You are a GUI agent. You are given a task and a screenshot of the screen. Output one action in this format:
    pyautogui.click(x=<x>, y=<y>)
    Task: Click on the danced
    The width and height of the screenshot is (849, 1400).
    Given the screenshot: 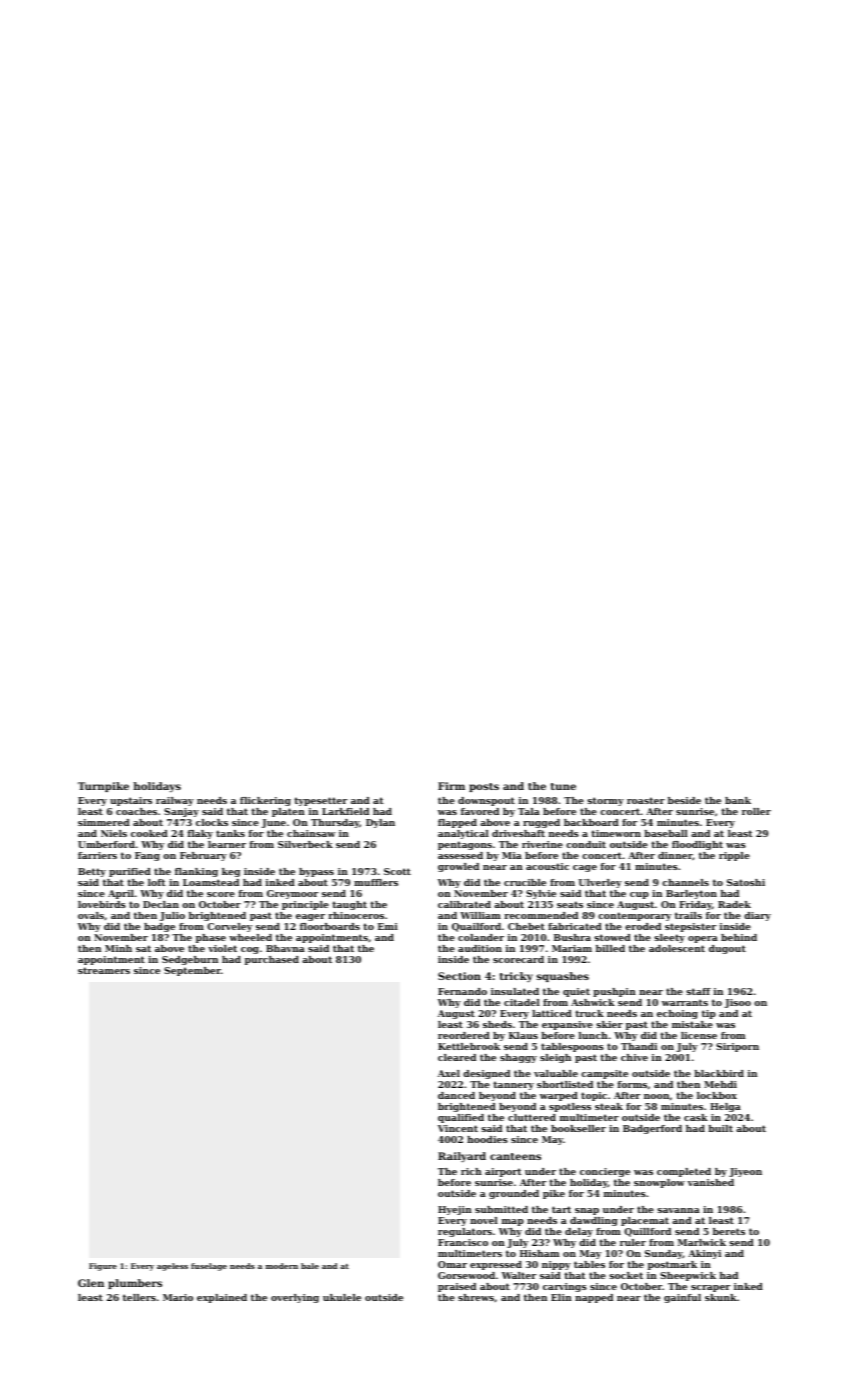 What is the action you would take?
    pyautogui.click(x=456, y=1095)
